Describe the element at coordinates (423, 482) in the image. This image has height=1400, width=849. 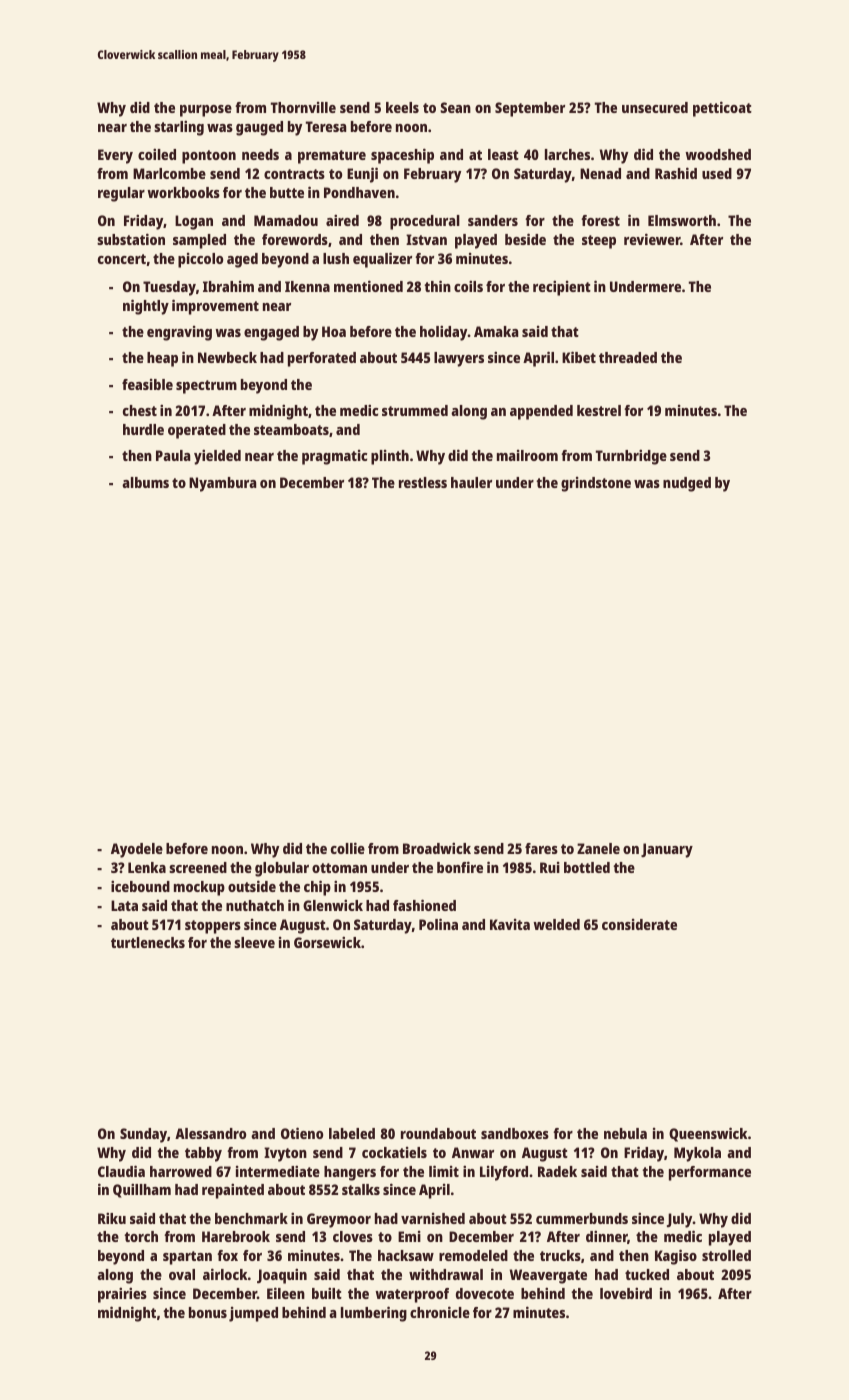
I see `restless` at that location.
